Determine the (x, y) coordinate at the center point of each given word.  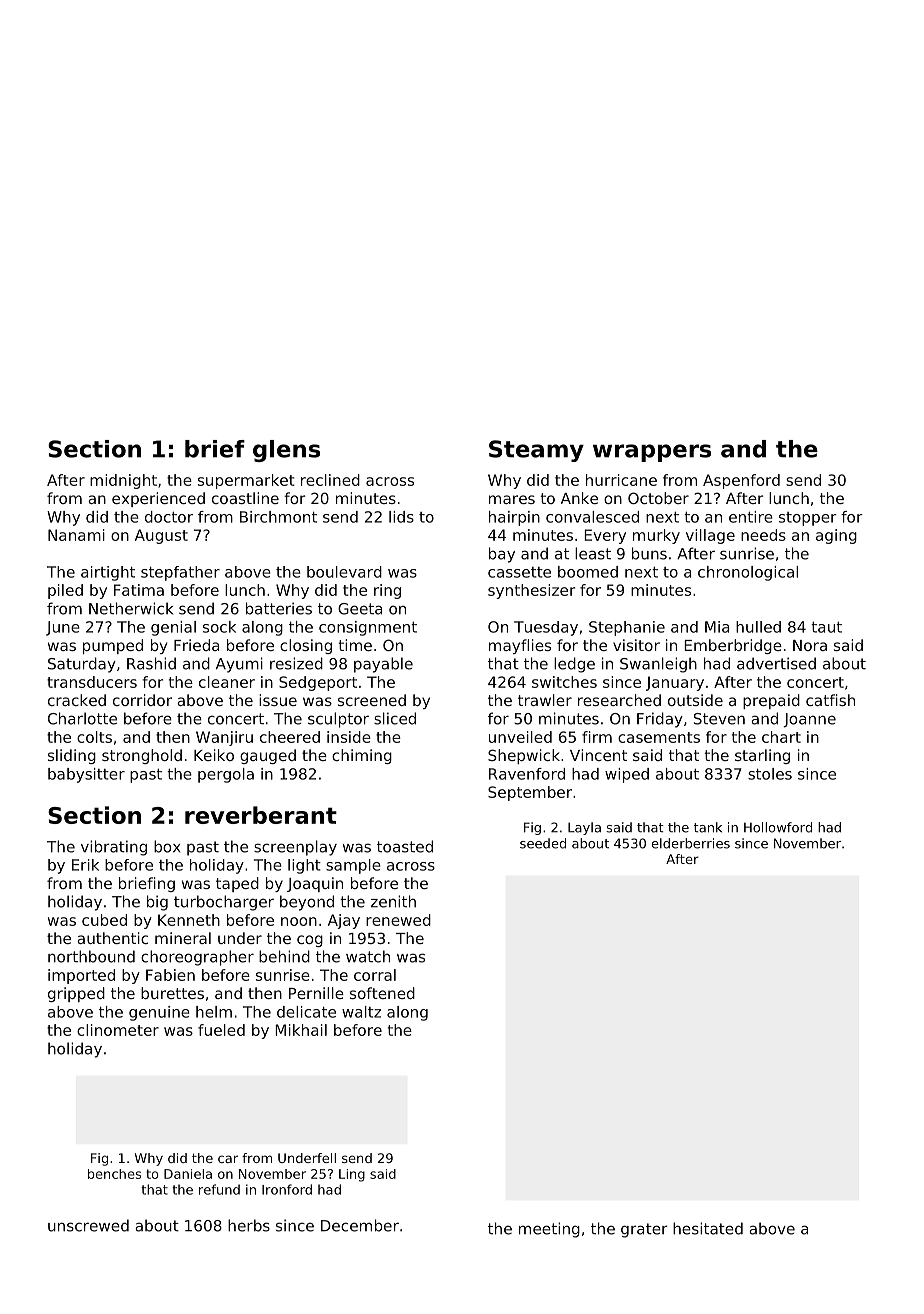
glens (286, 451)
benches (114, 1174)
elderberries (691, 843)
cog (310, 941)
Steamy (536, 451)
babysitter (86, 775)
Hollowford (778, 827)
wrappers (652, 453)
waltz (361, 1012)
